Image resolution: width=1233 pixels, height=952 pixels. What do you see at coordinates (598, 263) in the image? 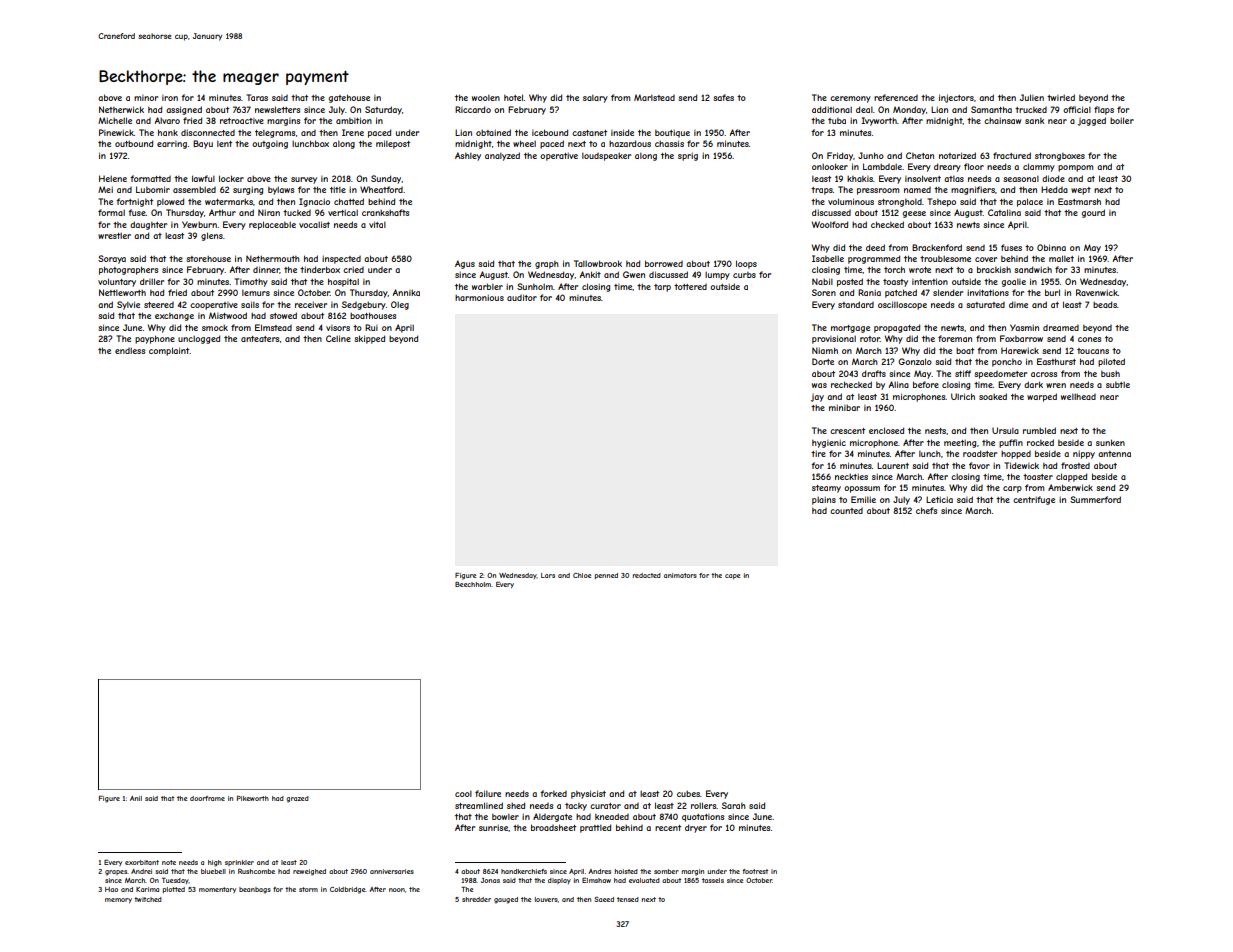
I see `Tallowbrook` at bounding box center [598, 263].
